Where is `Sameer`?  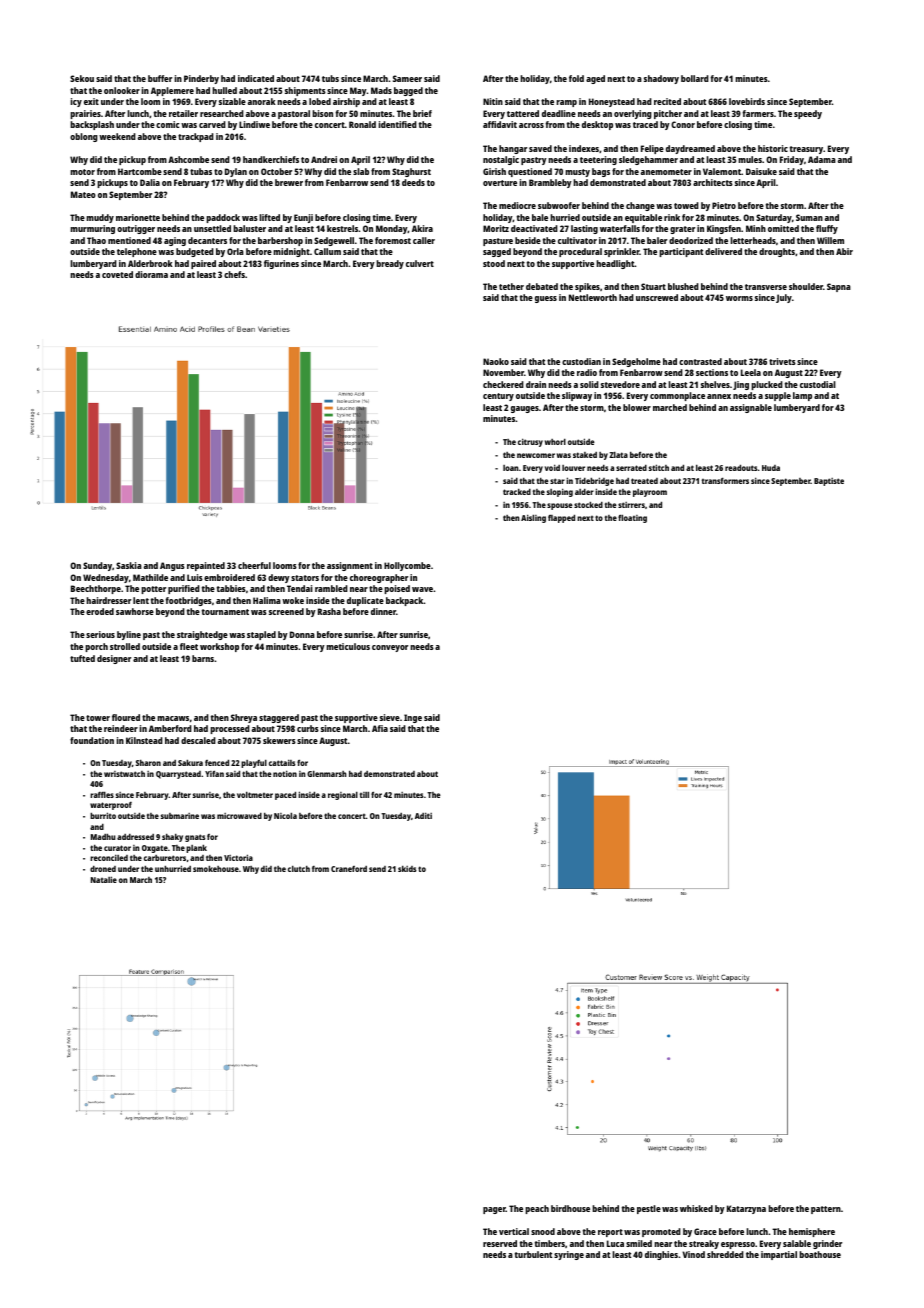 Sameer is located at coordinates (407, 78).
